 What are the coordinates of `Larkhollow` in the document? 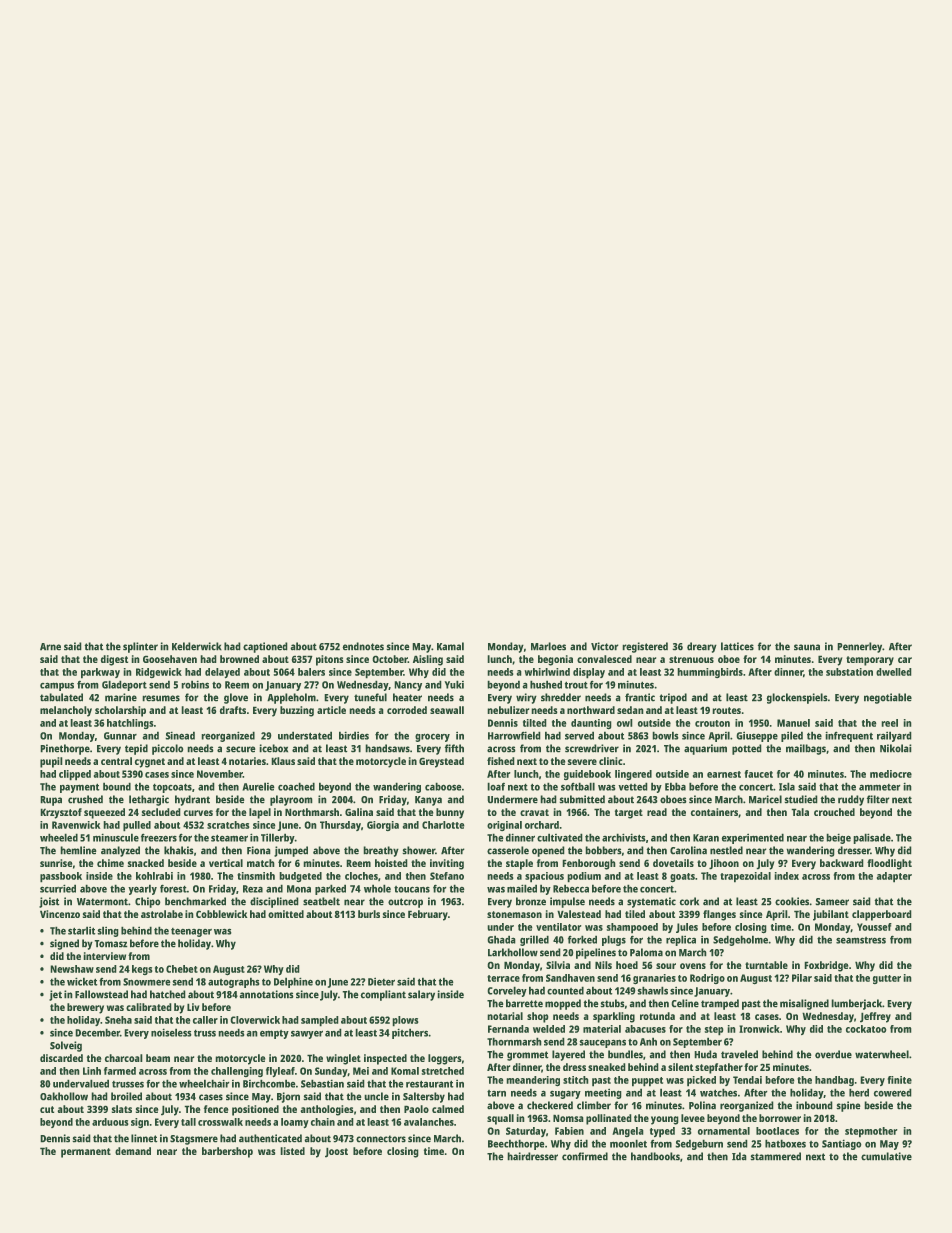 It's located at (513, 952).
